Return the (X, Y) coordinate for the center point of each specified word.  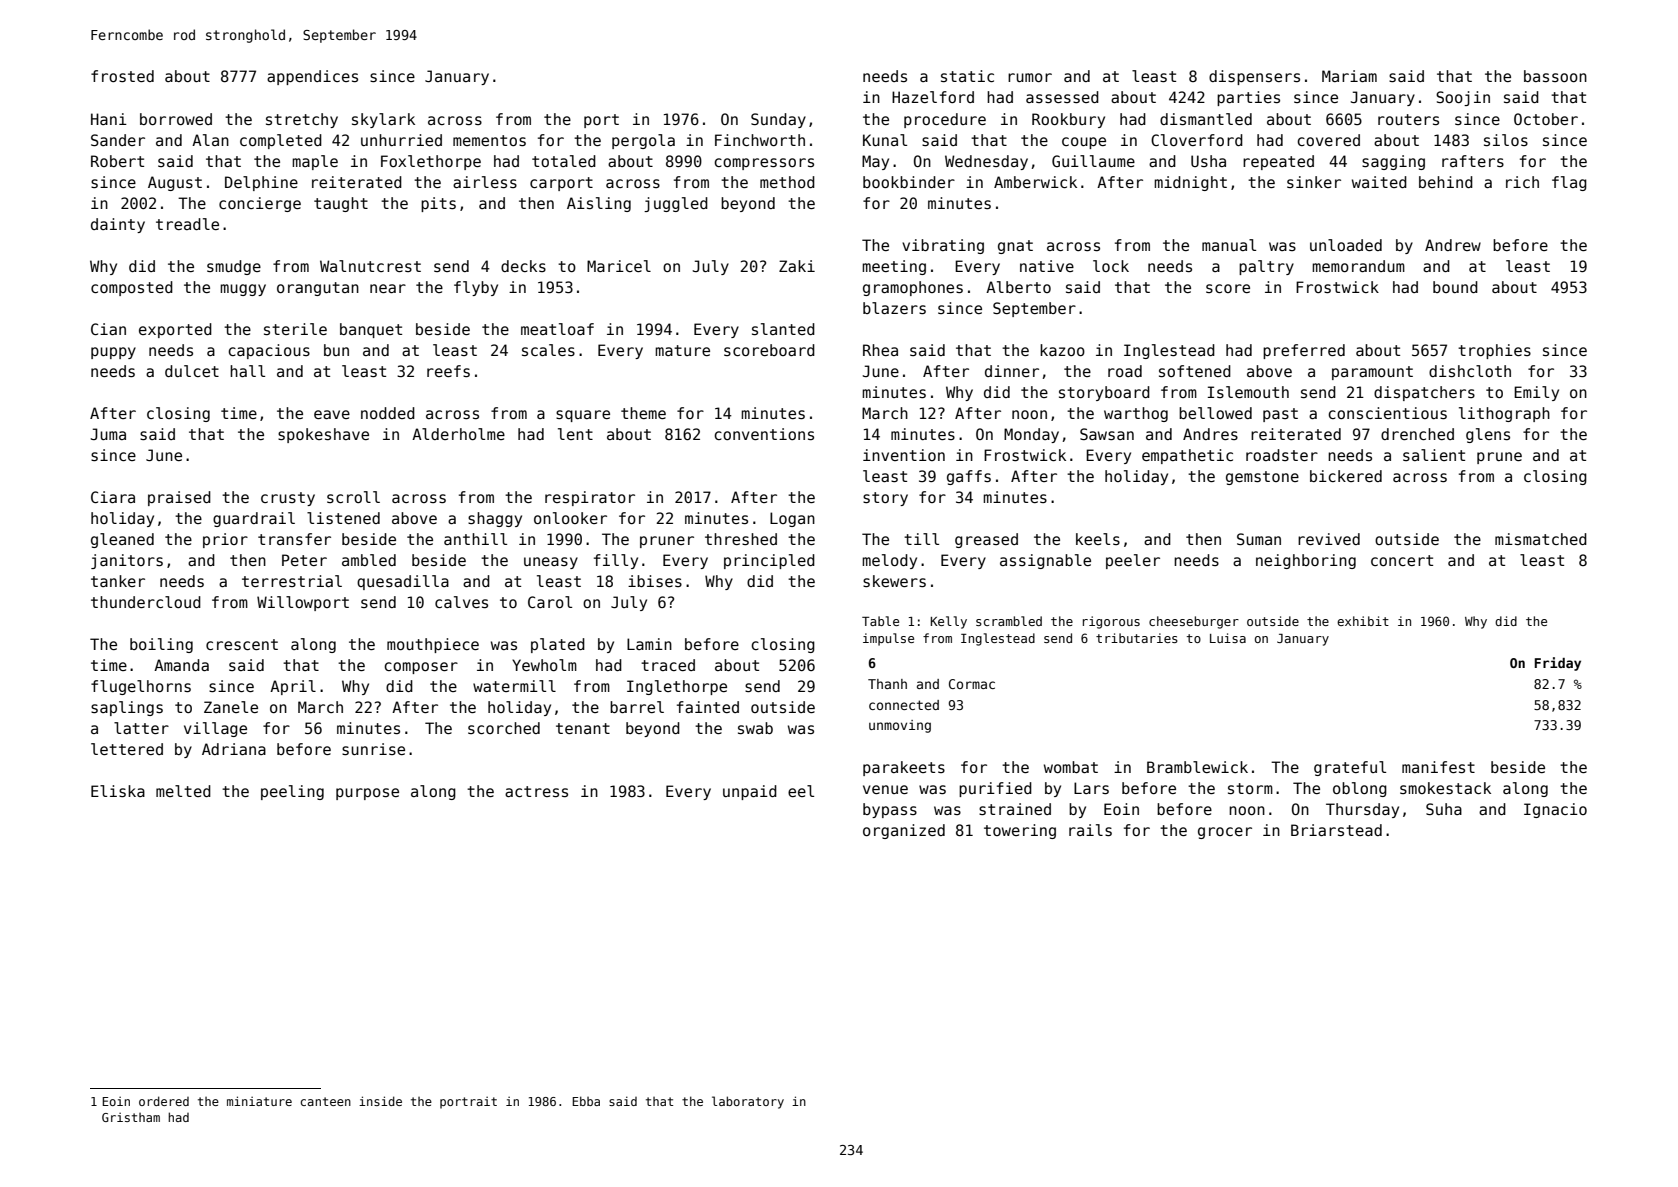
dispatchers (1424, 393)
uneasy (551, 563)
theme (643, 413)
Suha (1444, 809)
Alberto (1018, 287)
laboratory (748, 1102)
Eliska (118, 791)
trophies (1494, 351)
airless (485, 182)
